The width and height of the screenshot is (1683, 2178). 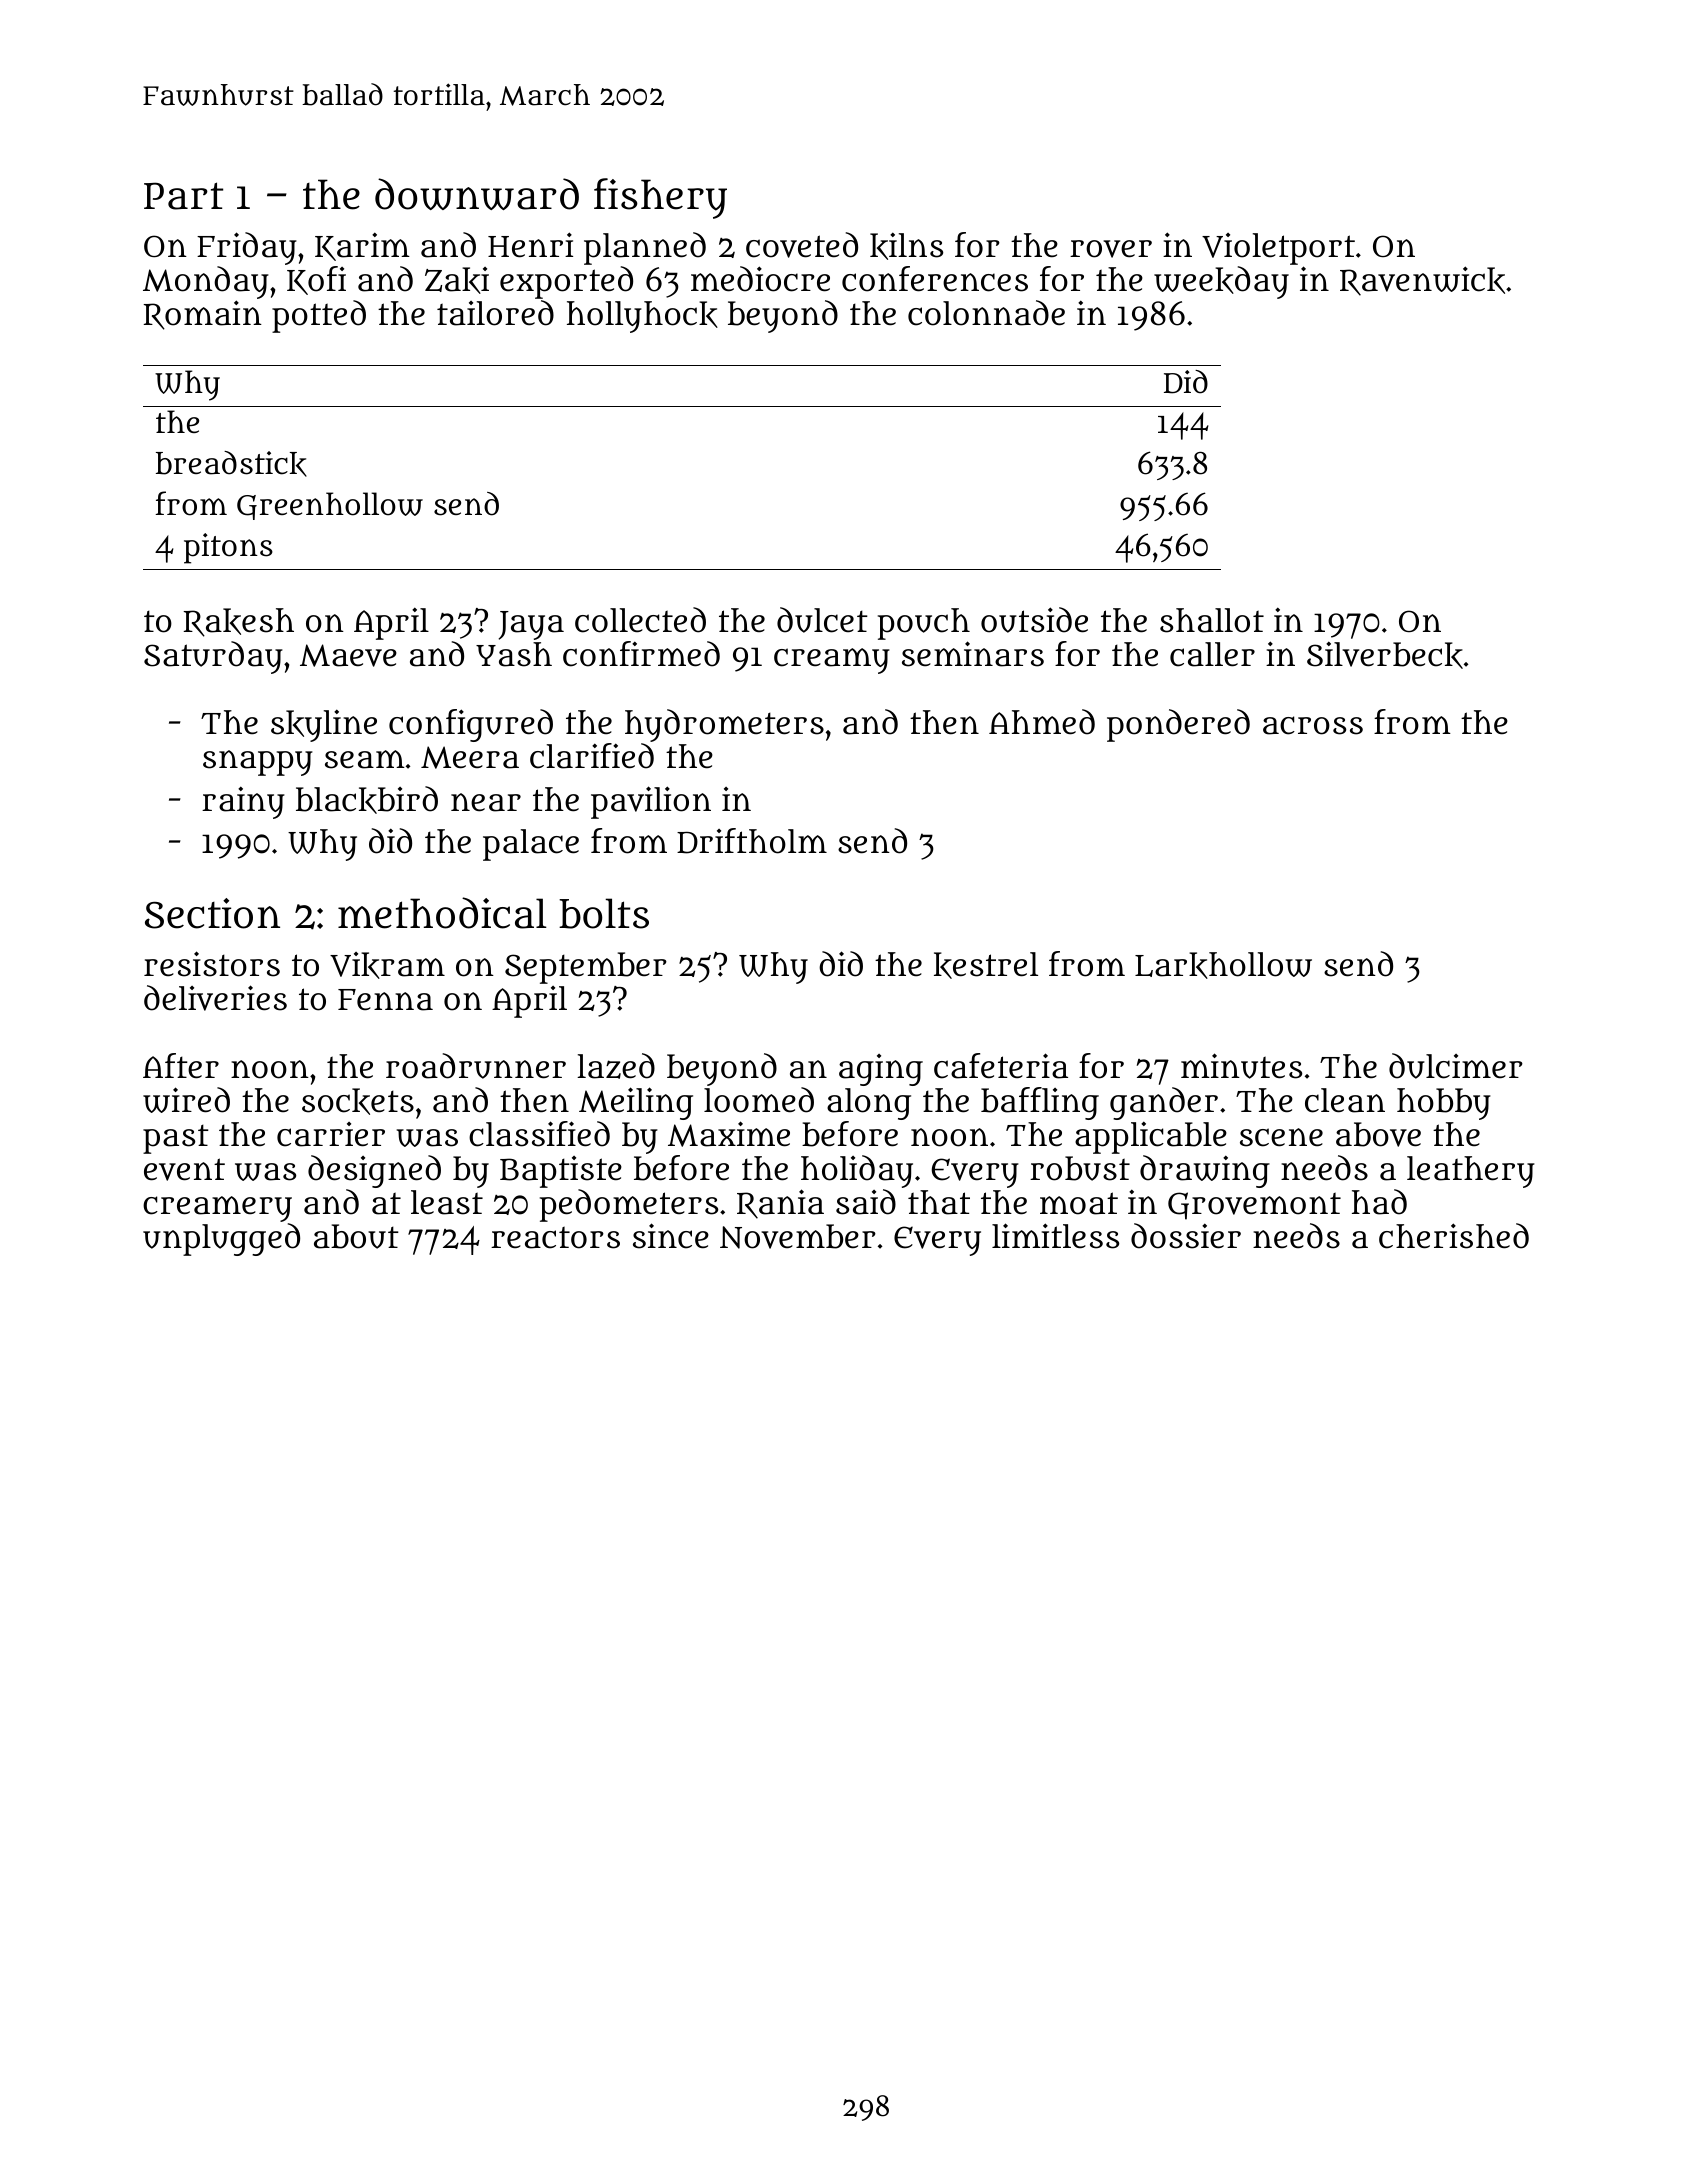 I want to click on kestrel, so click(x=986, y=965).
